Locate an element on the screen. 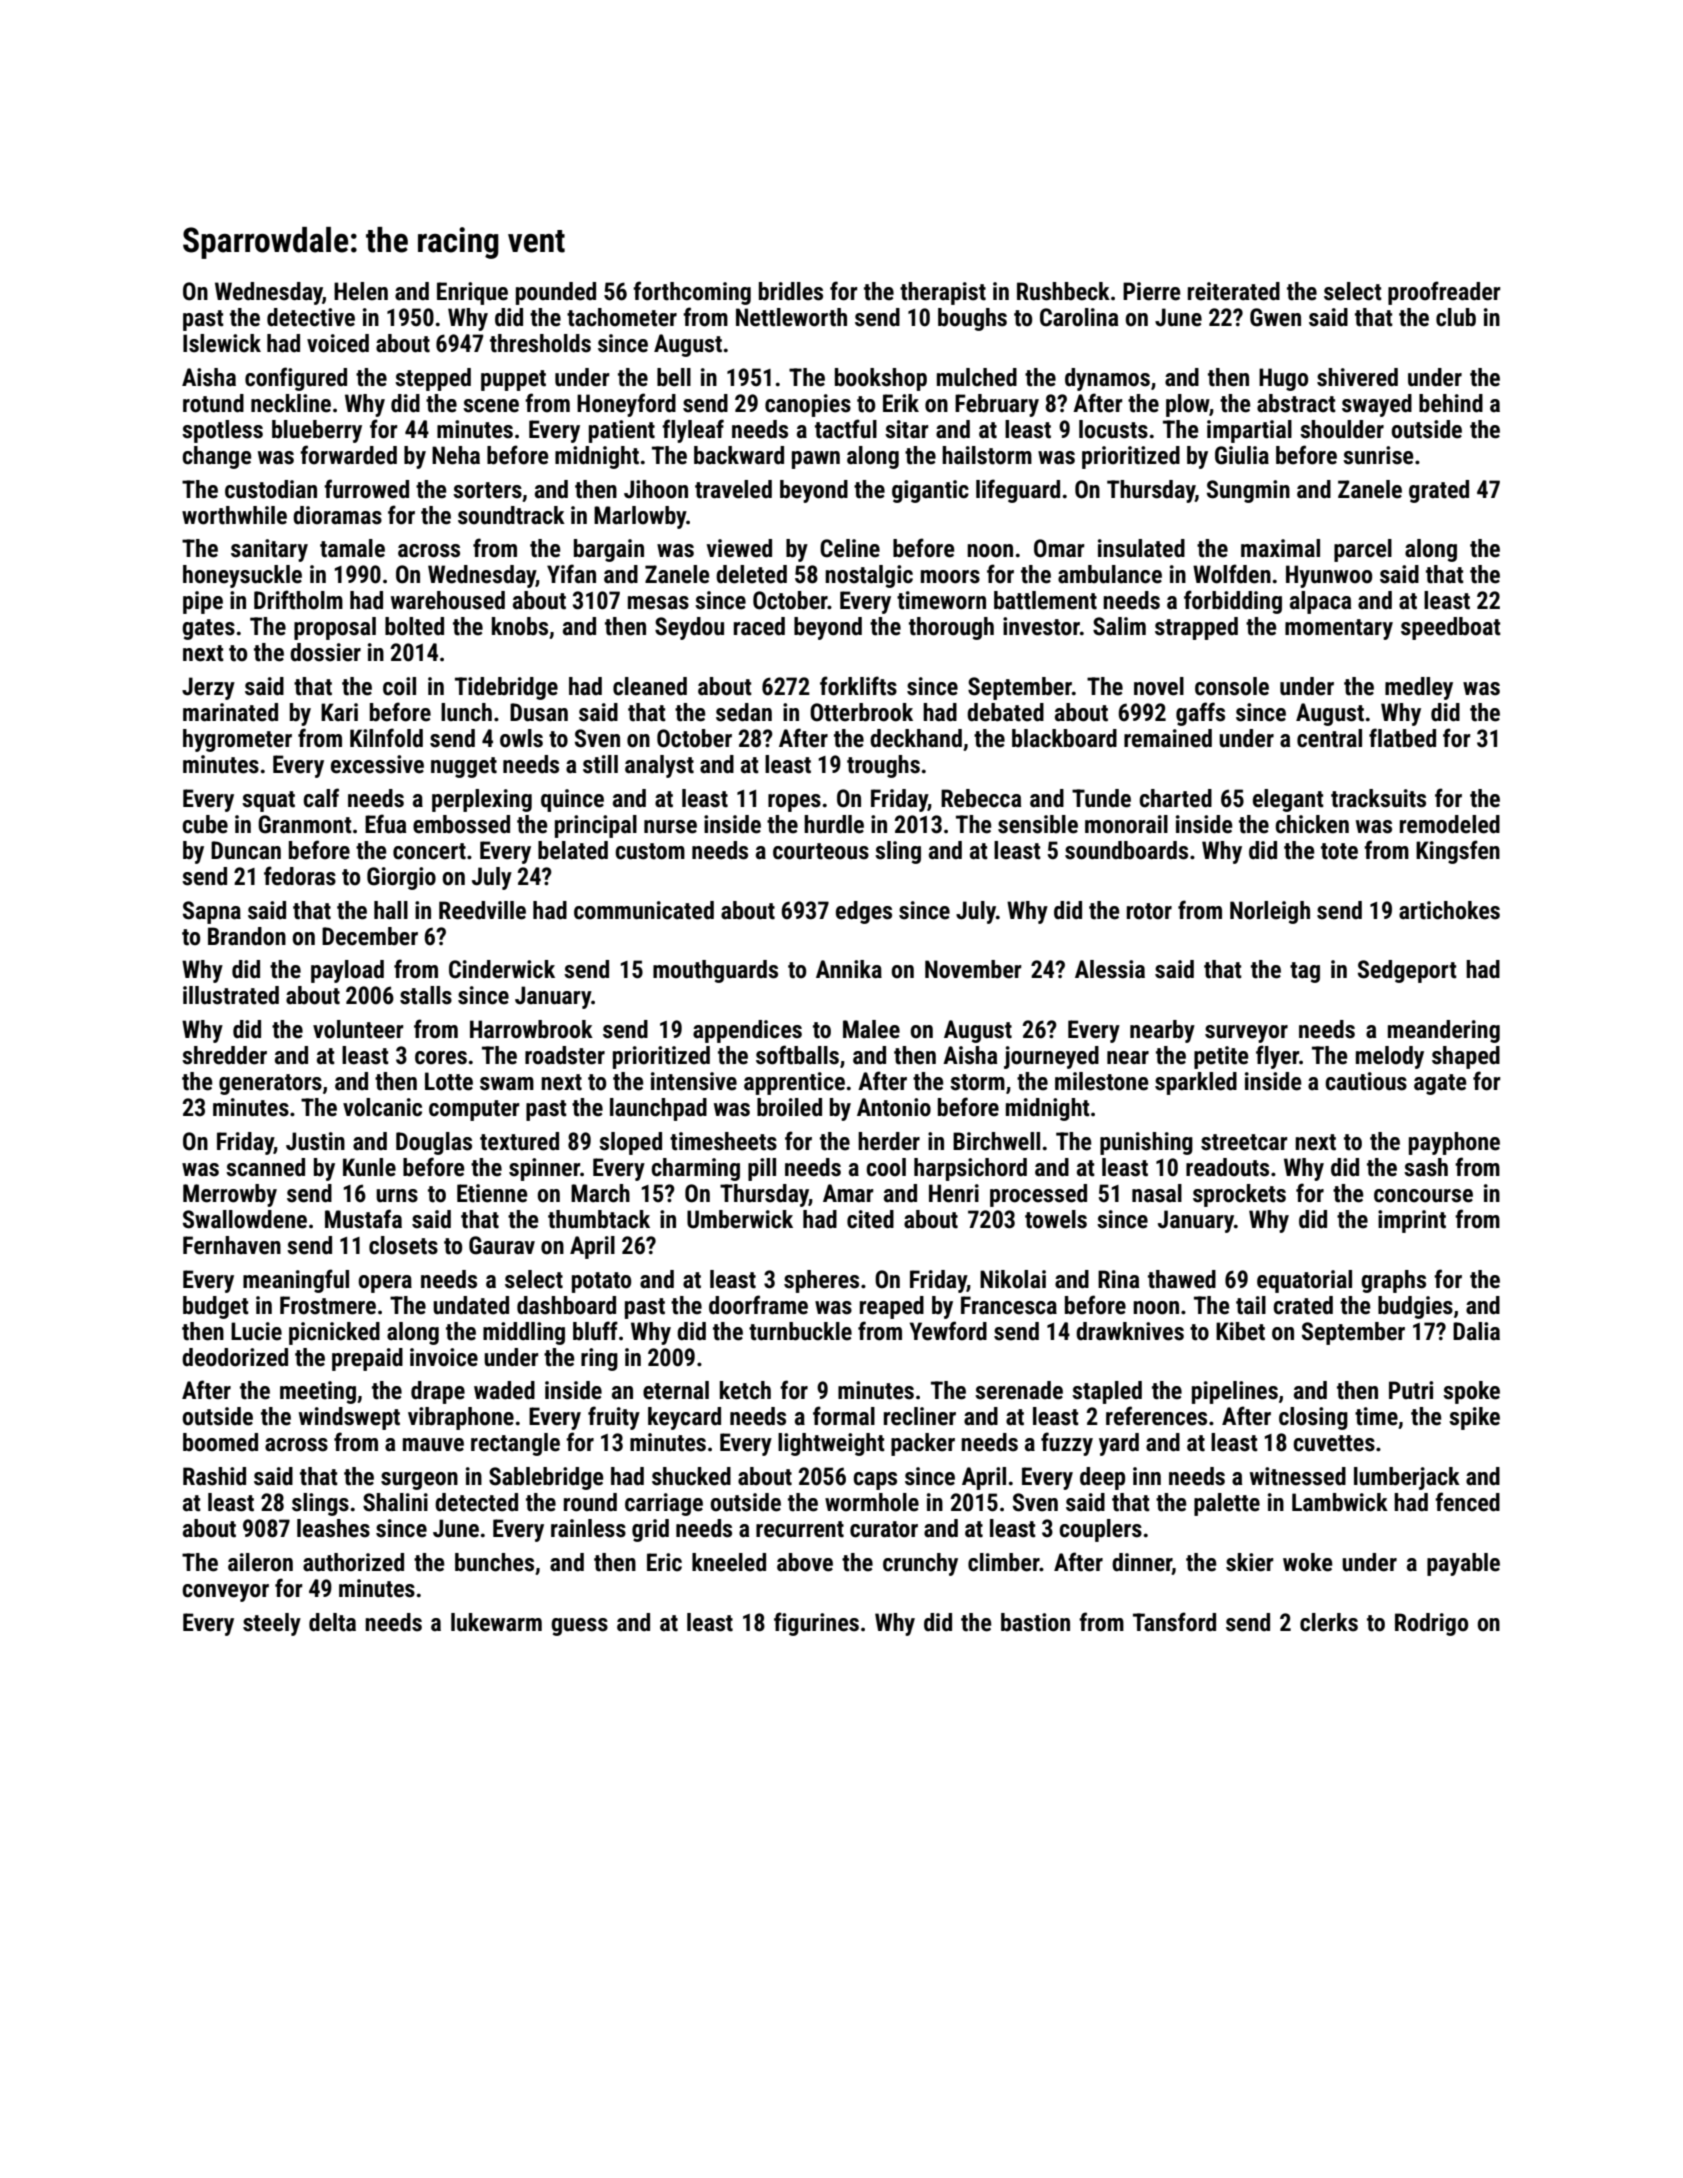 The image size is (1683, 2178). configured is located at coordinates (296, 379).
